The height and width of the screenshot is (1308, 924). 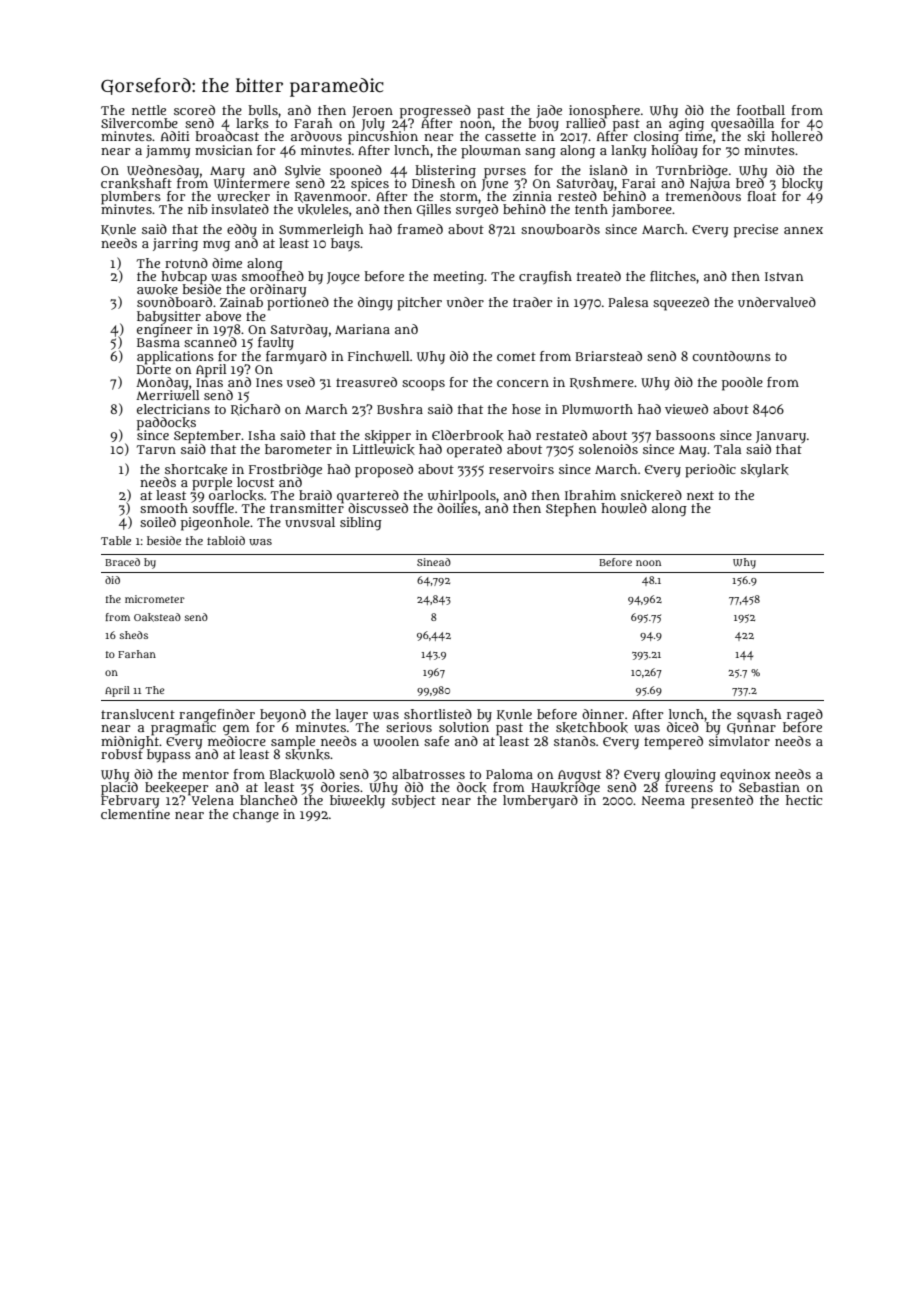 What do you see at coordinates (131, 197) in the screenshot?
I see `plumbers` at bounding box center [131, 197].
